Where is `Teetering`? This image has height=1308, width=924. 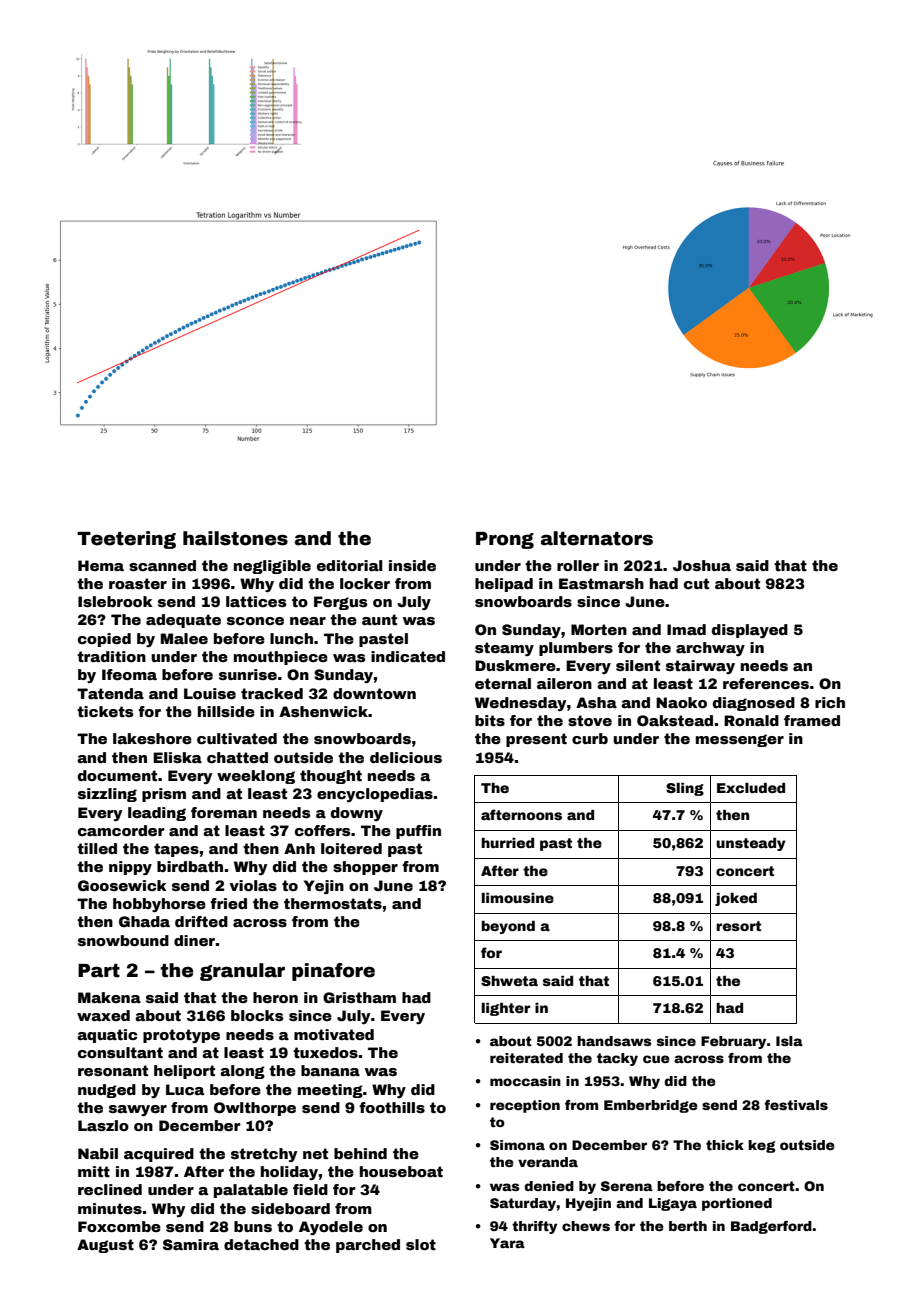
Teetering is located at coordinates (126, 540).
